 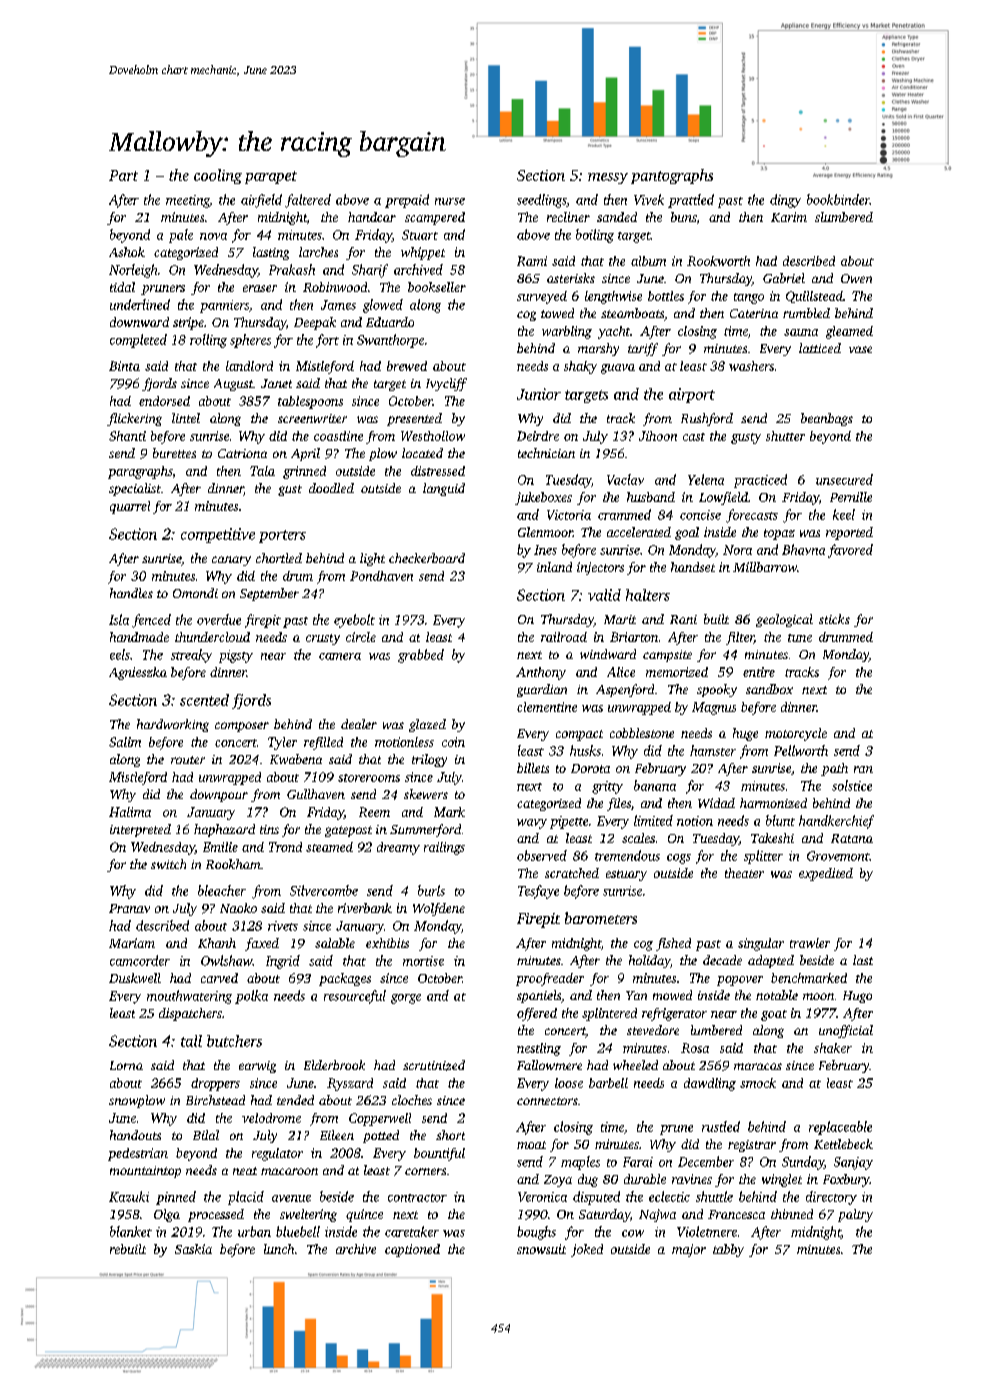 What do you see at coordinates (707, 1231) in the screenshot?
I see `Violetmere` at bounding box center [707, 1231].
